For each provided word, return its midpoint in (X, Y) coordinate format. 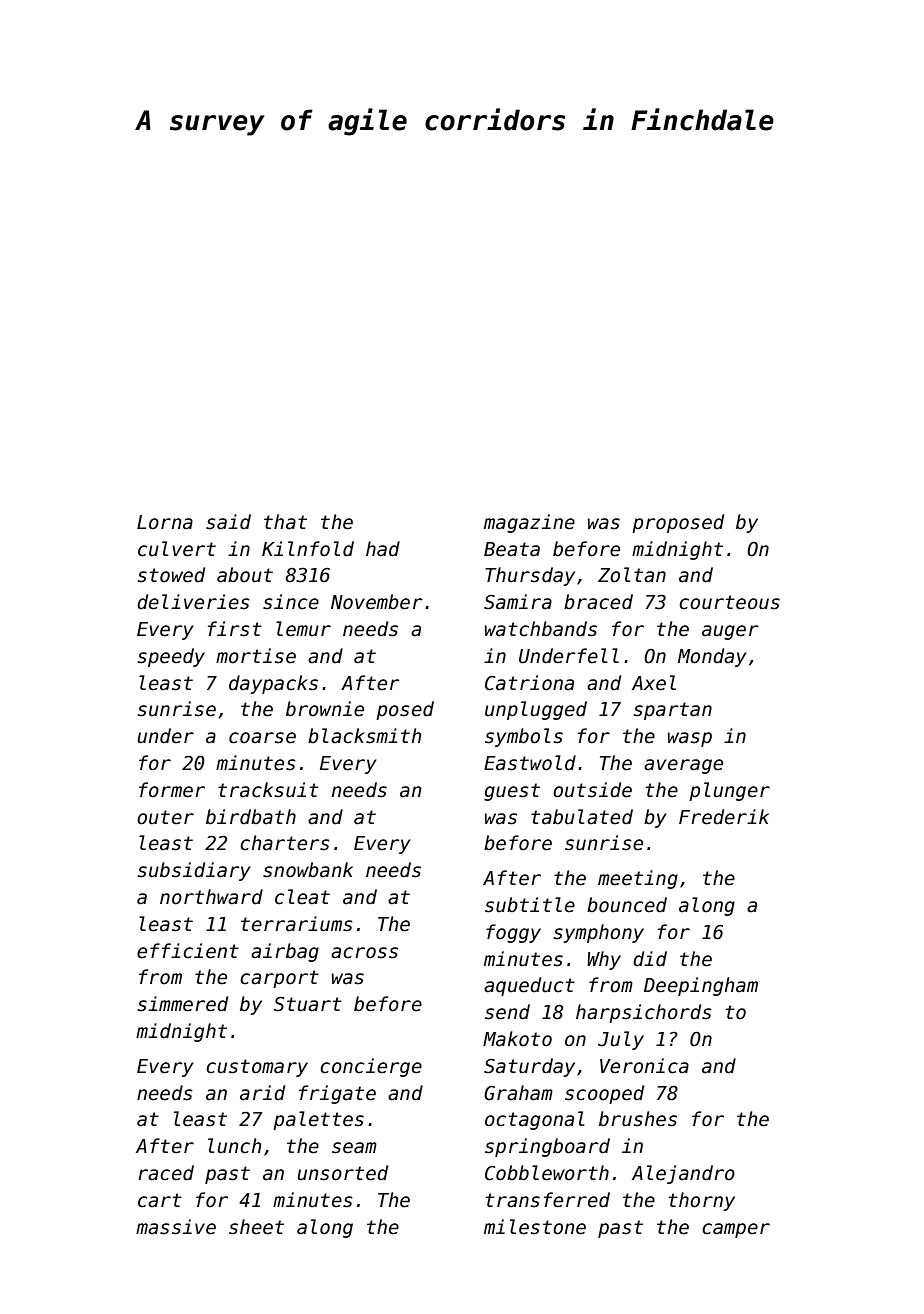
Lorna (165, 522)
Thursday (530, 576)
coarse (262, 738)
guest (512, 792)
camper (736, 1230)
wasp (690, 739)
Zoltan (632, 575)
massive (176, 1227)
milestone (535, 1227)
